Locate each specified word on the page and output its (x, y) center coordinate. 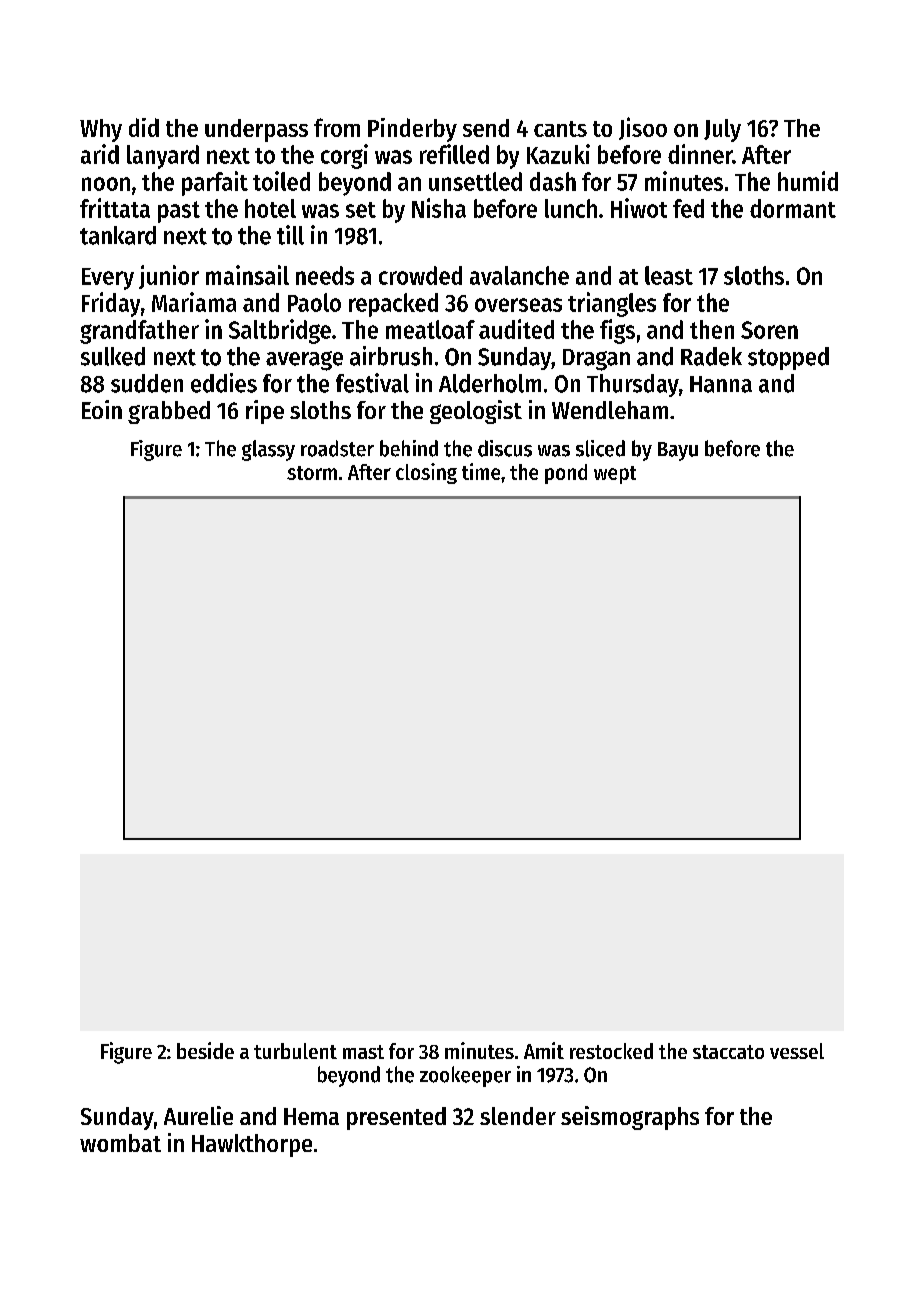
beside (205, 1050)
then (712, 329)
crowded (420, 275)
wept (615, 475)
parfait (215, 183)
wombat (120, 1143)
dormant (793, 208)
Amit (544, 1050)
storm (312, 473)
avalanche (519, 275)
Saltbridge (280, 331)
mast (363, 1052)
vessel (797, 1051)
